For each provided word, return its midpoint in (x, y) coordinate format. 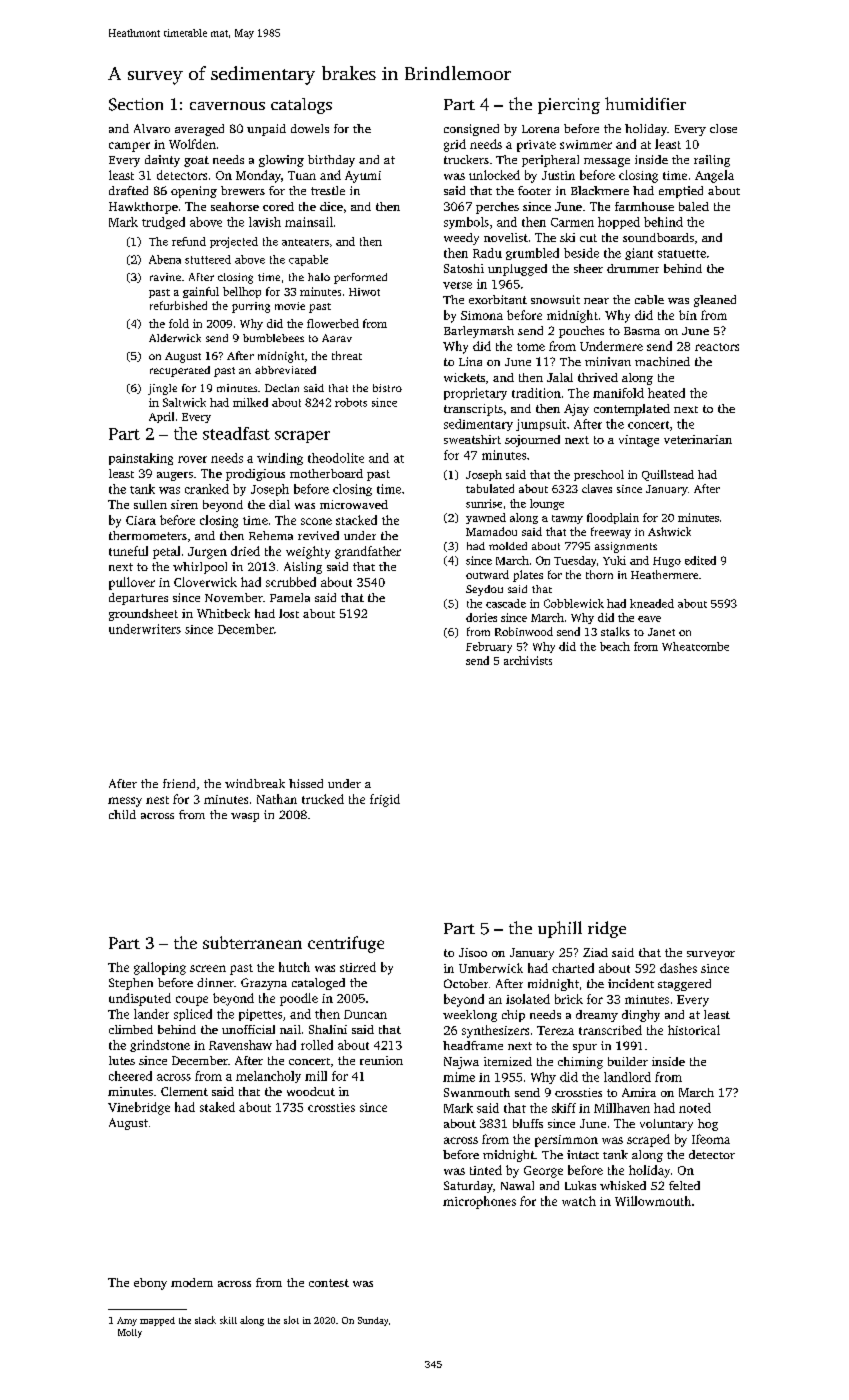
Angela (714, 176)
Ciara (141, 520)
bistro (387, 388)
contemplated (632, 410)
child (122, 814)
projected (234, 242)
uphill (560, 929)
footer (534, 190)
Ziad (595, 952)
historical (694, 1030)
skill (228, 1320)
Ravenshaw (240, 1045)
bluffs (528, 1123)
